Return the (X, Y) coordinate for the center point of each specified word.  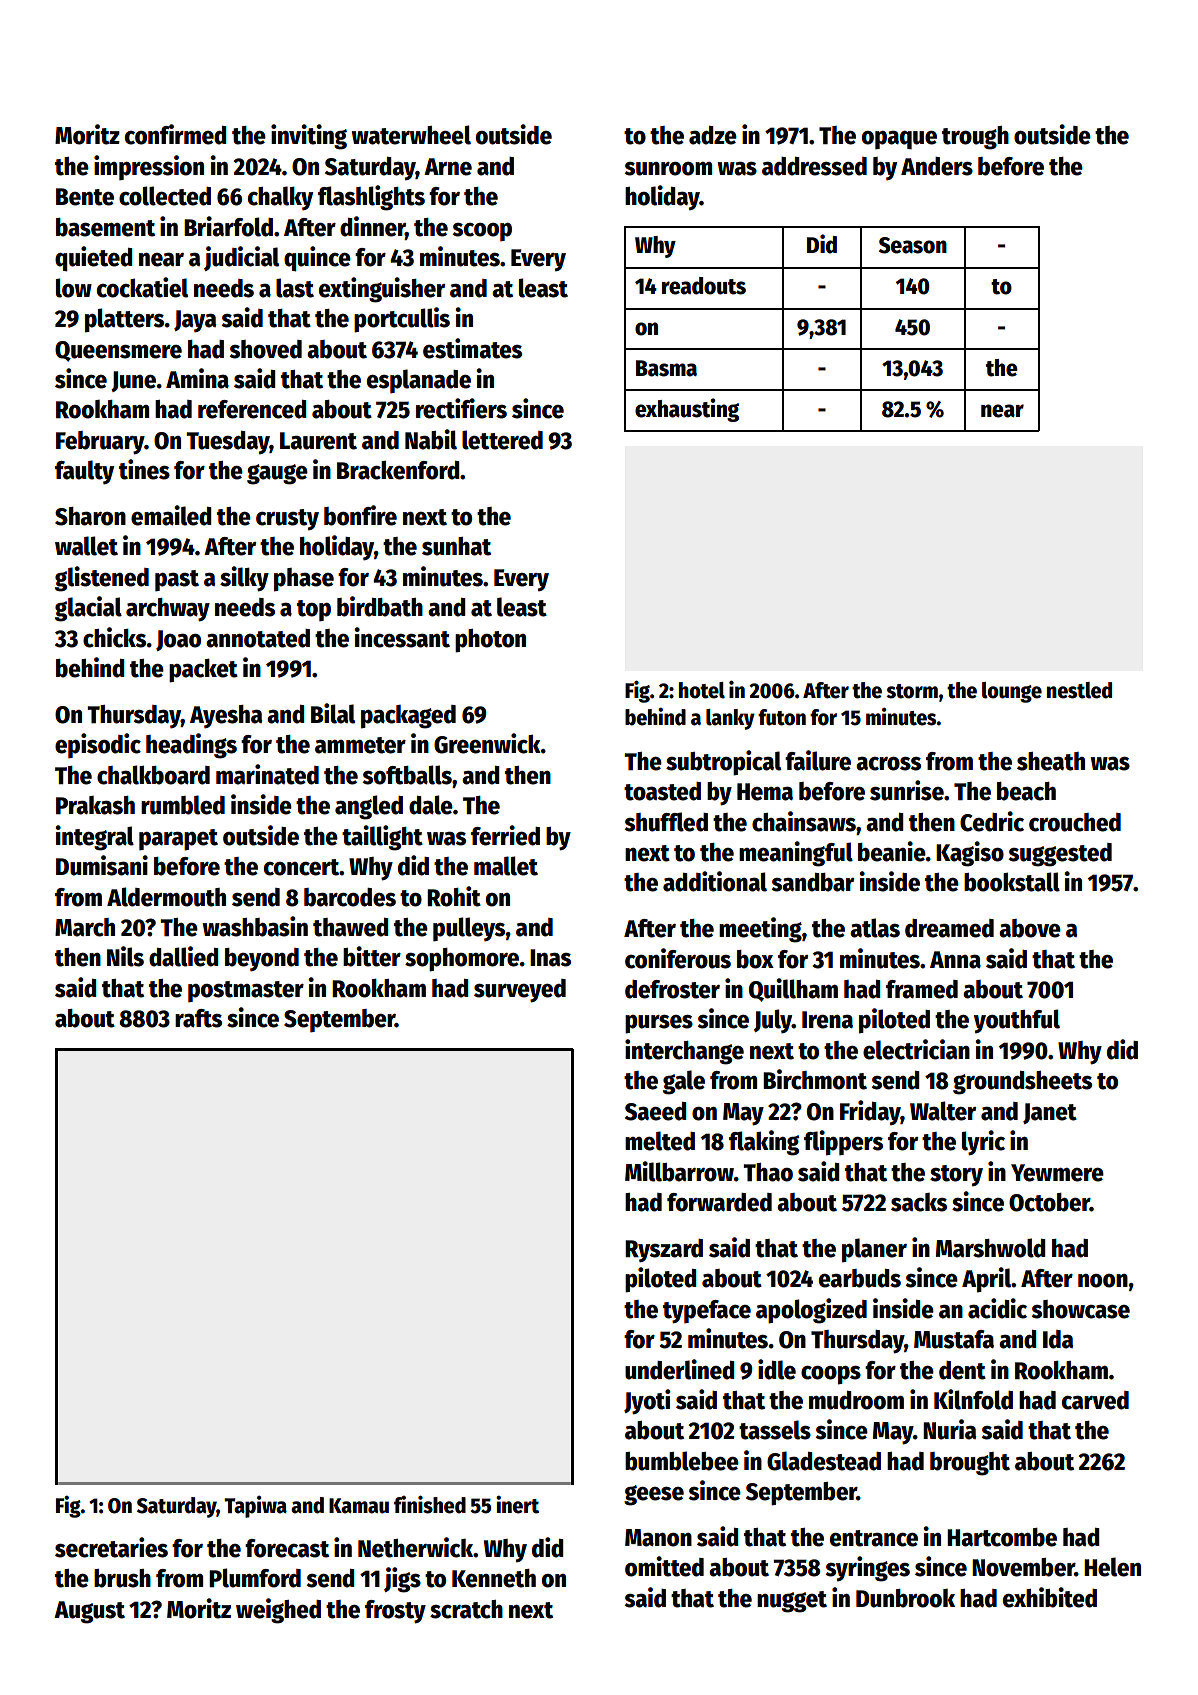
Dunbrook (905, 1598)
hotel (702, 690)
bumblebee (682, 1461)
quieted (94, 259)
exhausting (687, 410)
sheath (1051, 761)
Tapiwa (255, 1507)
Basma (666, 368)
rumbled (183, 805)
